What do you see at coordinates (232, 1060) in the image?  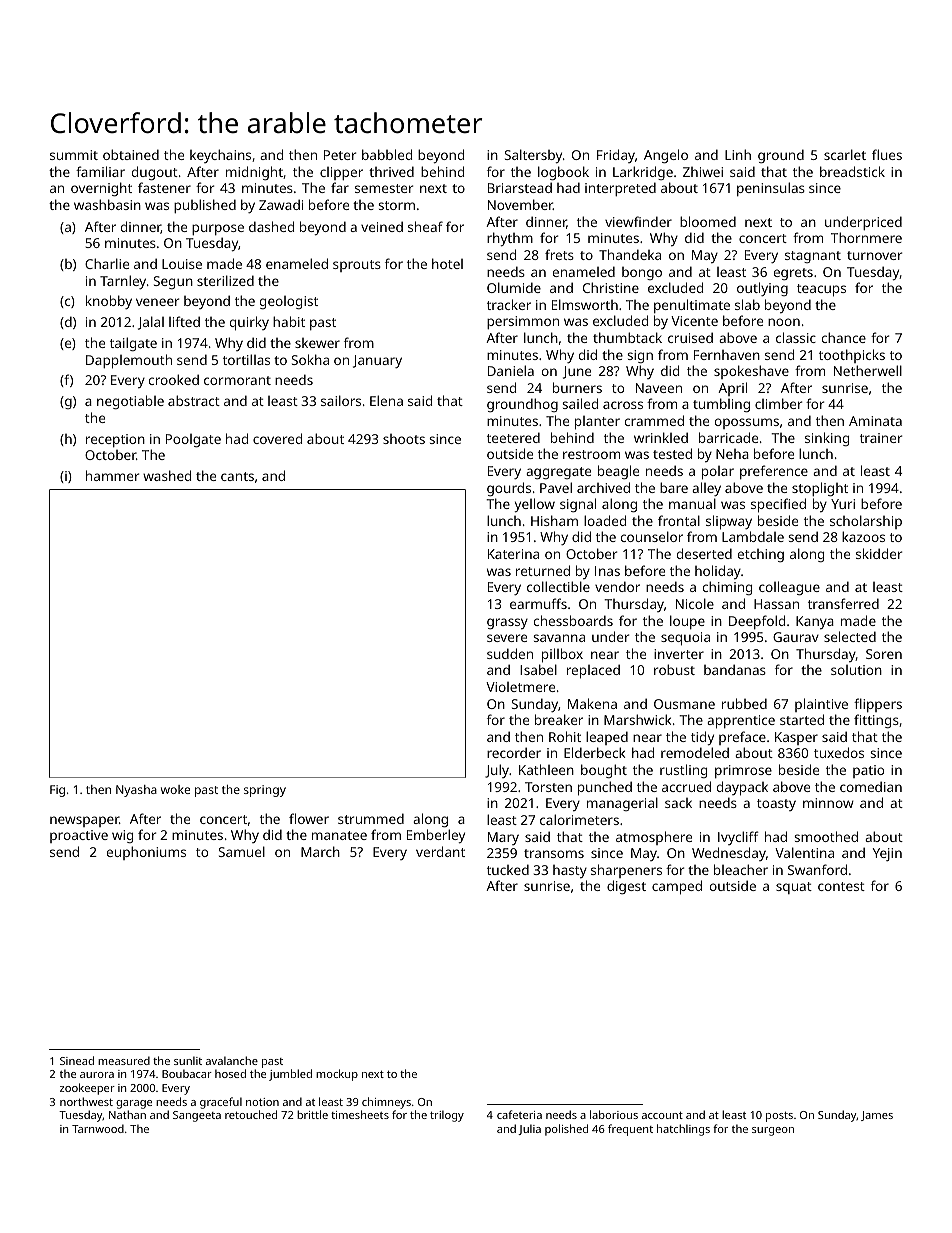 I see `avalanche` at bounding box center [232, 1060].
